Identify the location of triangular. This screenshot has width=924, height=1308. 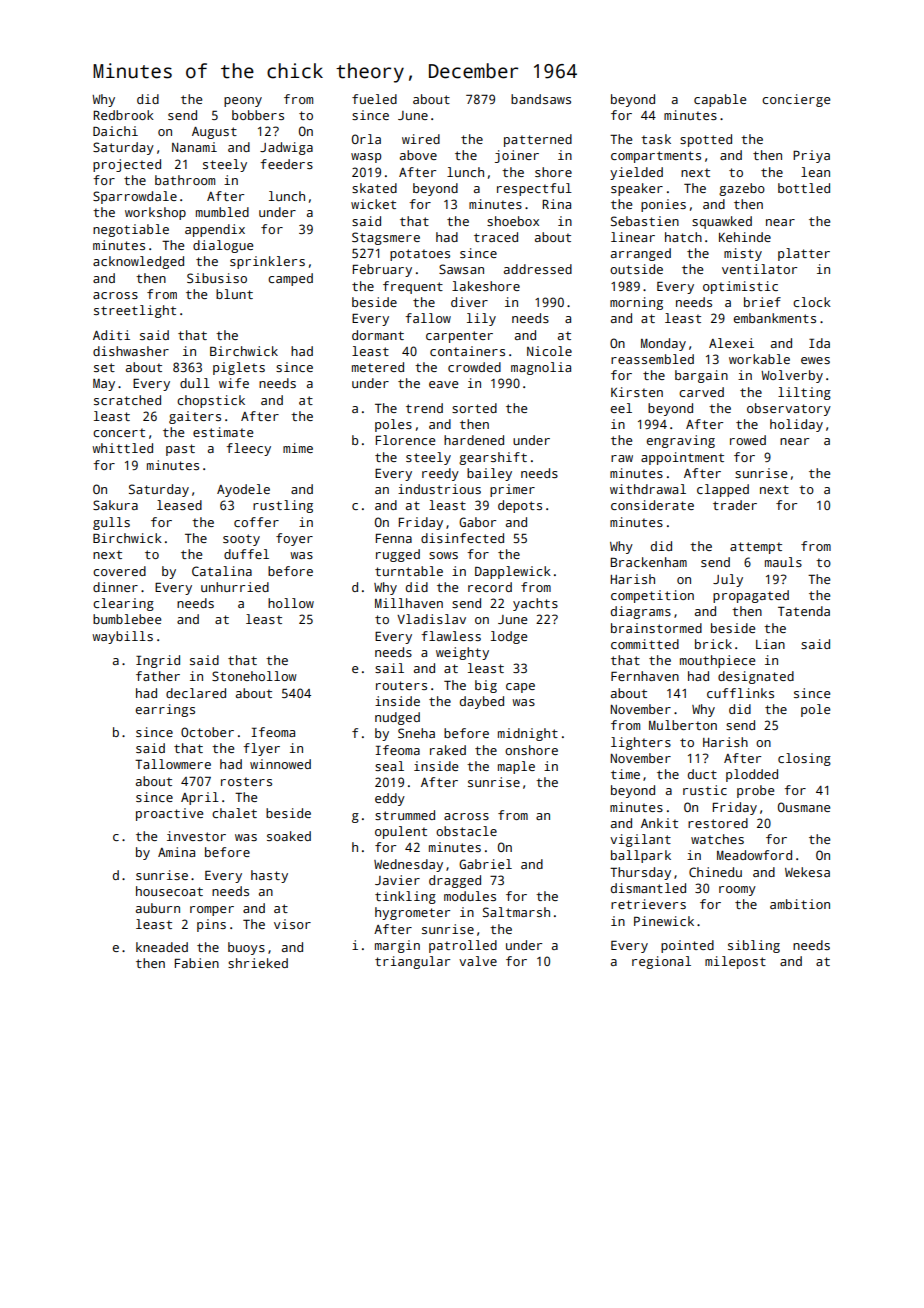
(412, 962).
